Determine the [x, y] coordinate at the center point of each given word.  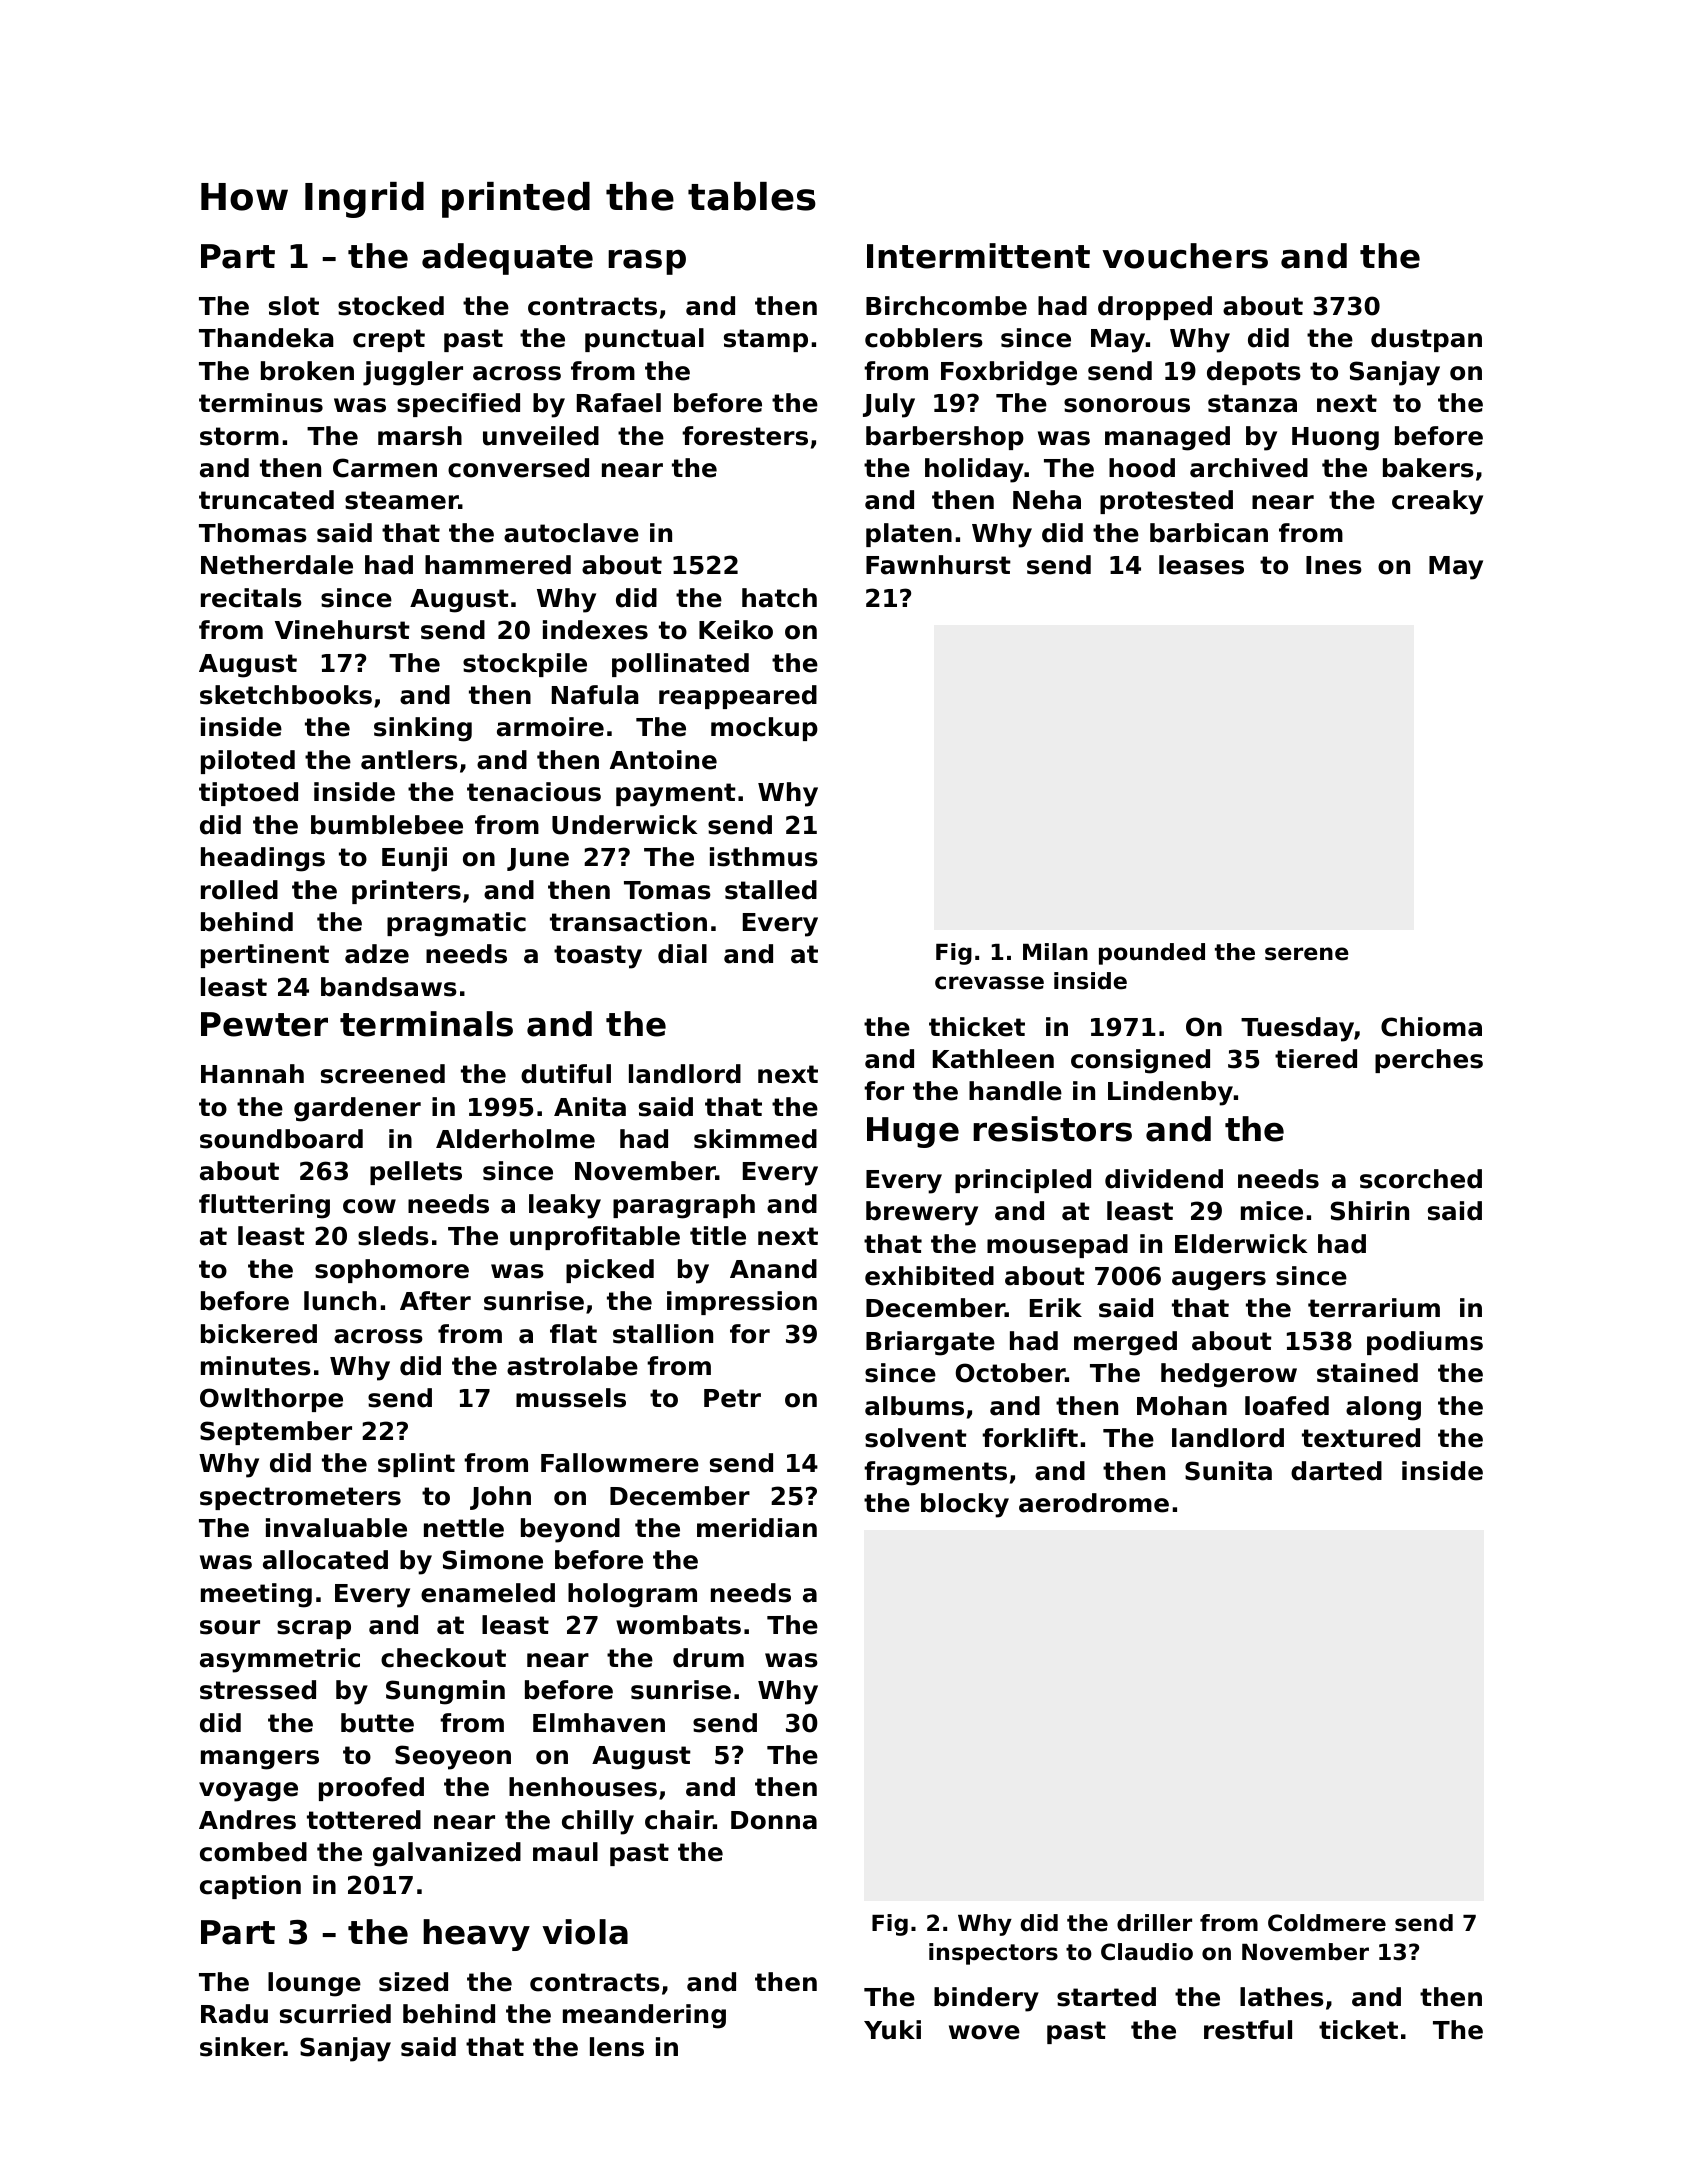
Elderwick [1241, 1244]
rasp [647, 262]
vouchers [1185, 256]
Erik [1056, 1307]
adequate [507, 259]
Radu [234, 2014]
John [500, 1498]
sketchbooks [286, 695]
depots [1254, 373]
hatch [779, 598]
